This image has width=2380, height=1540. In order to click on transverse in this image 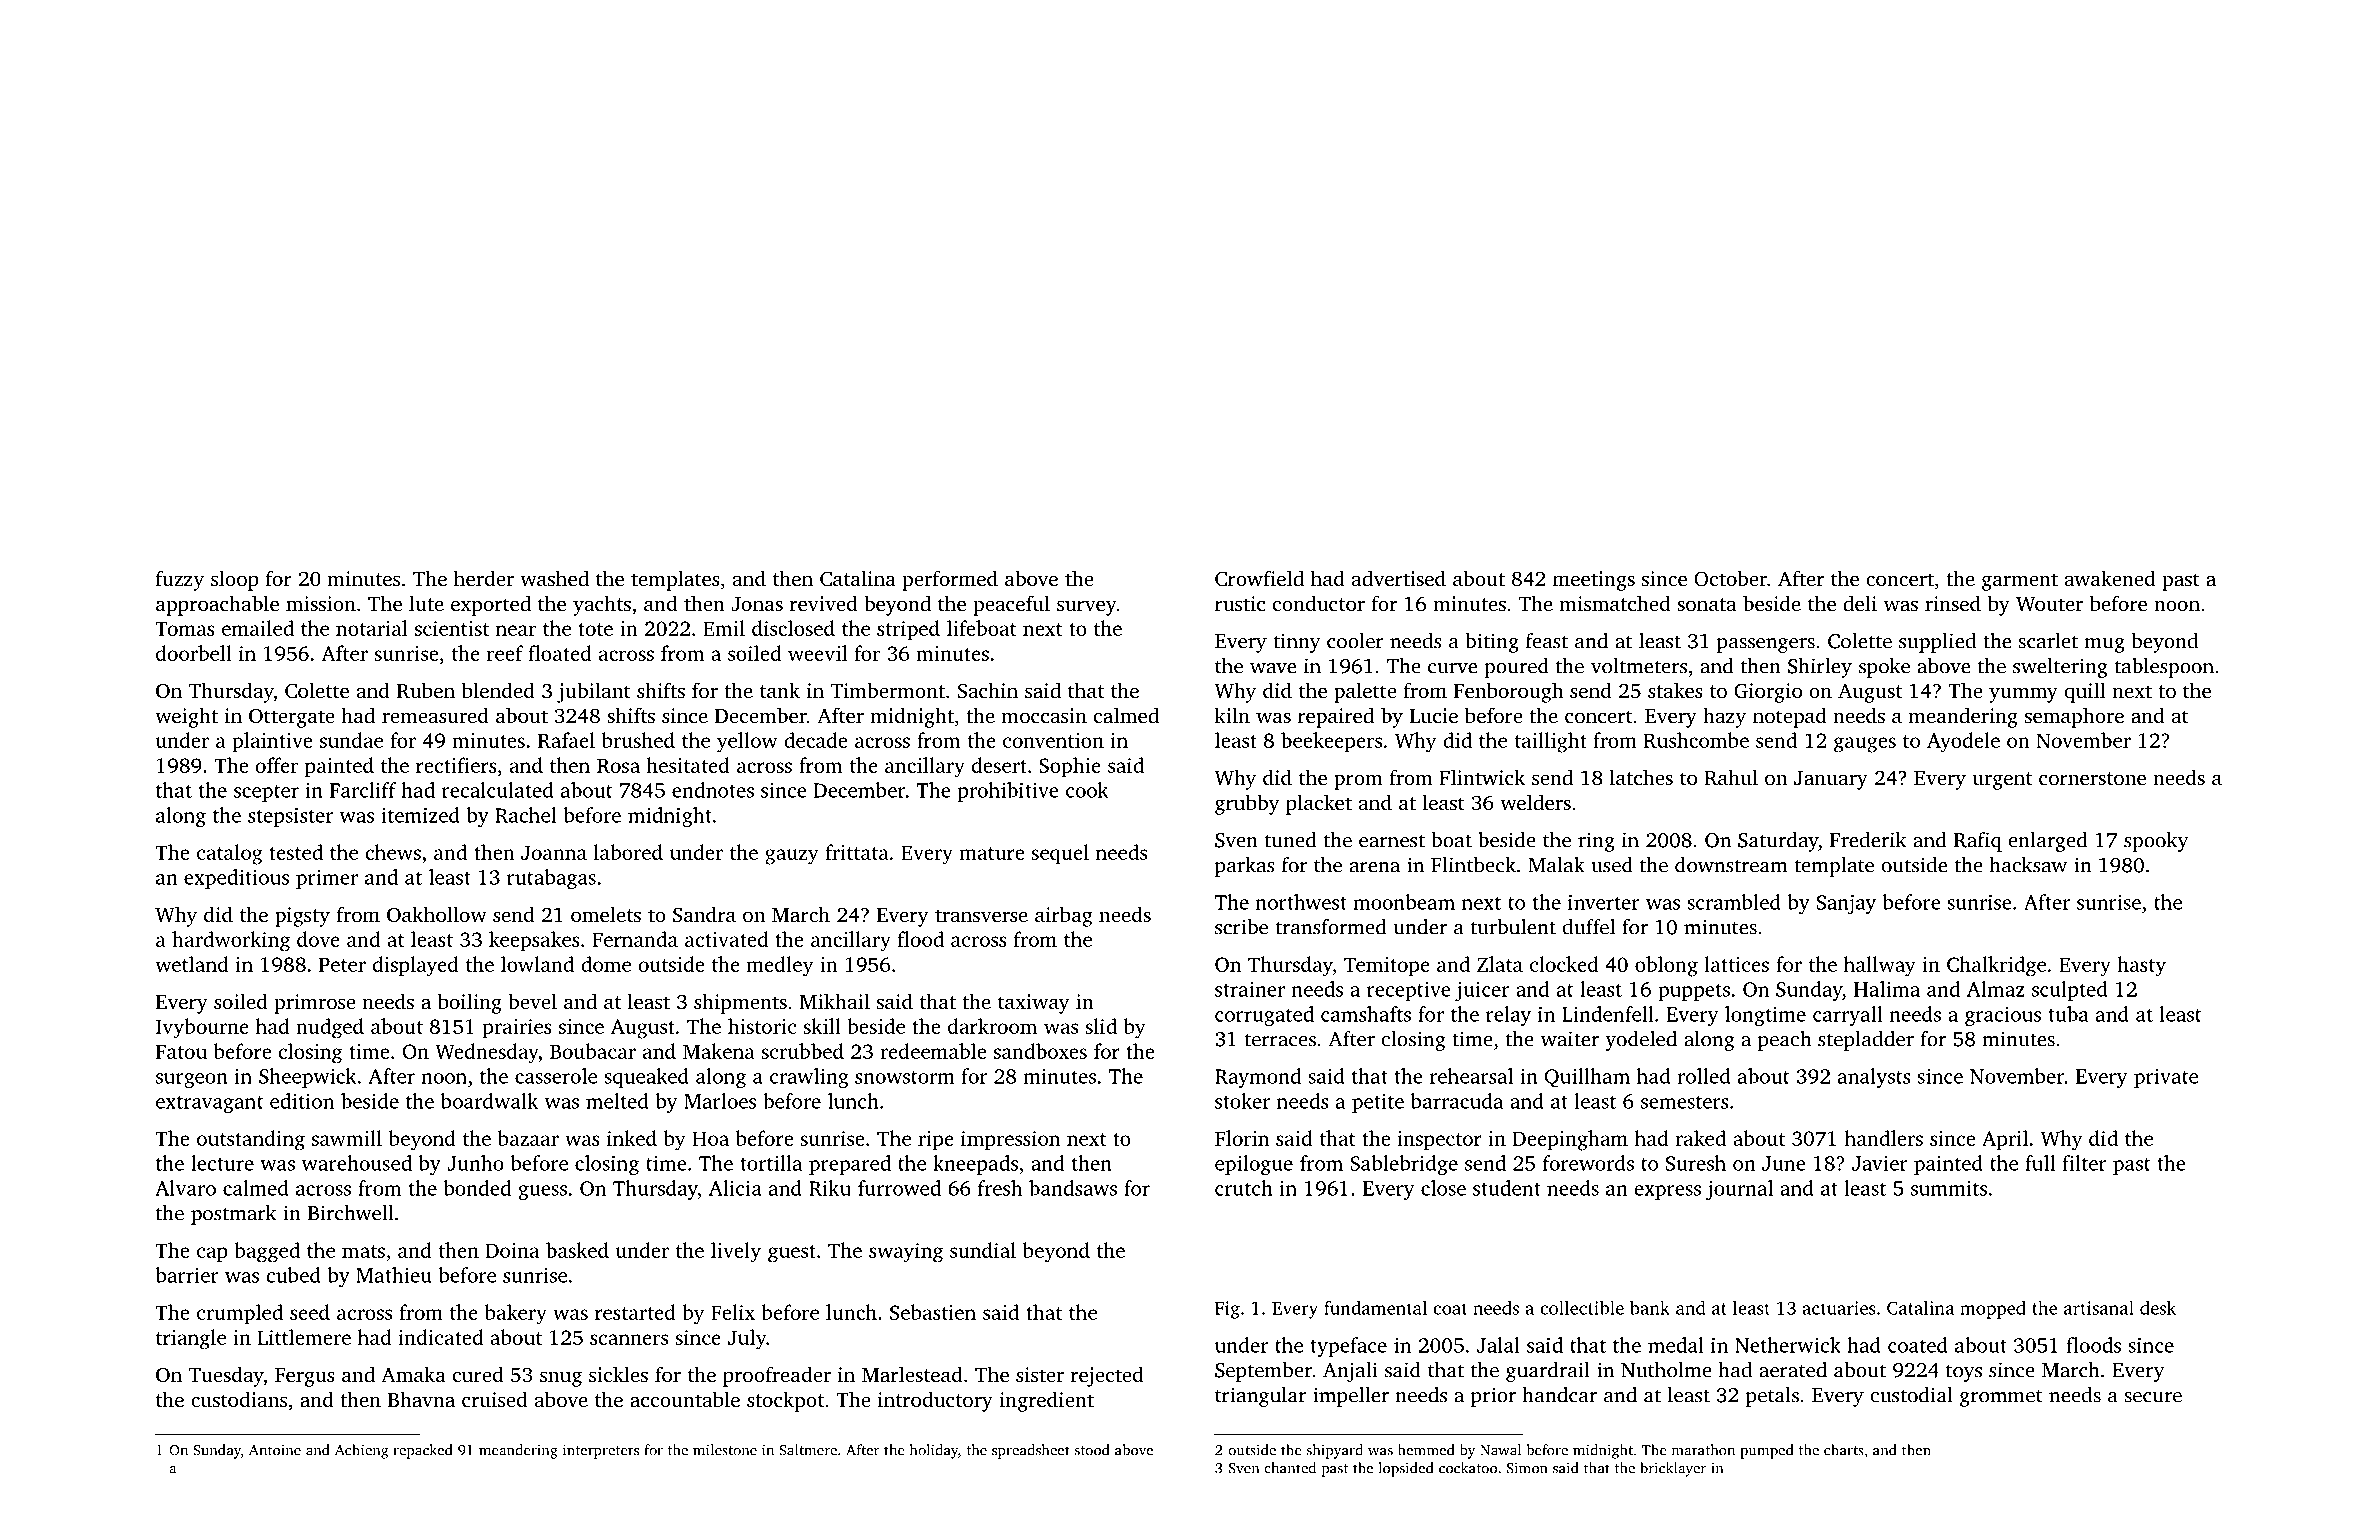, I will do `click(981, 915)`.
